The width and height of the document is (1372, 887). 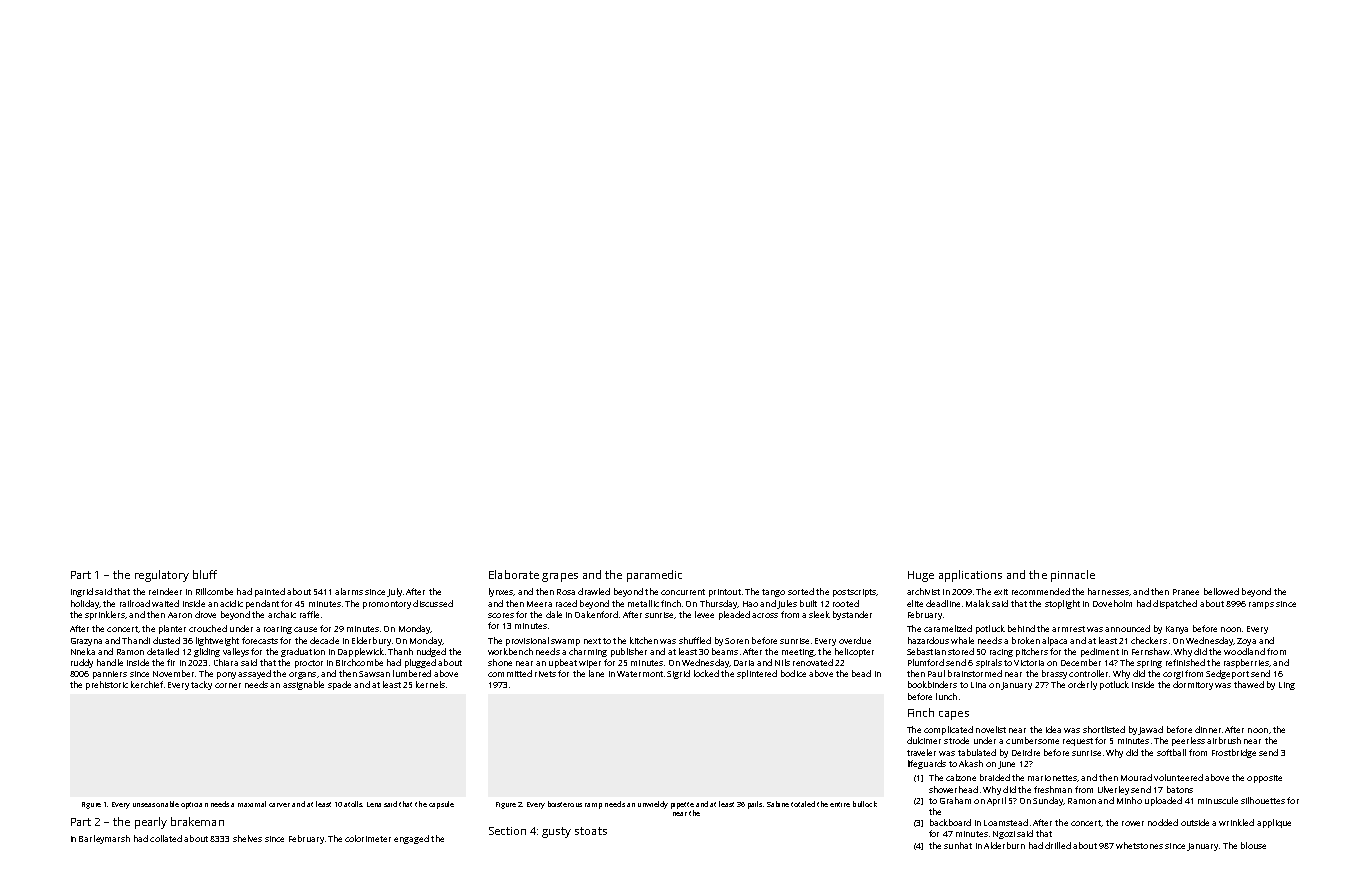 I want to click on Huge, so click(x=921, y=576).
